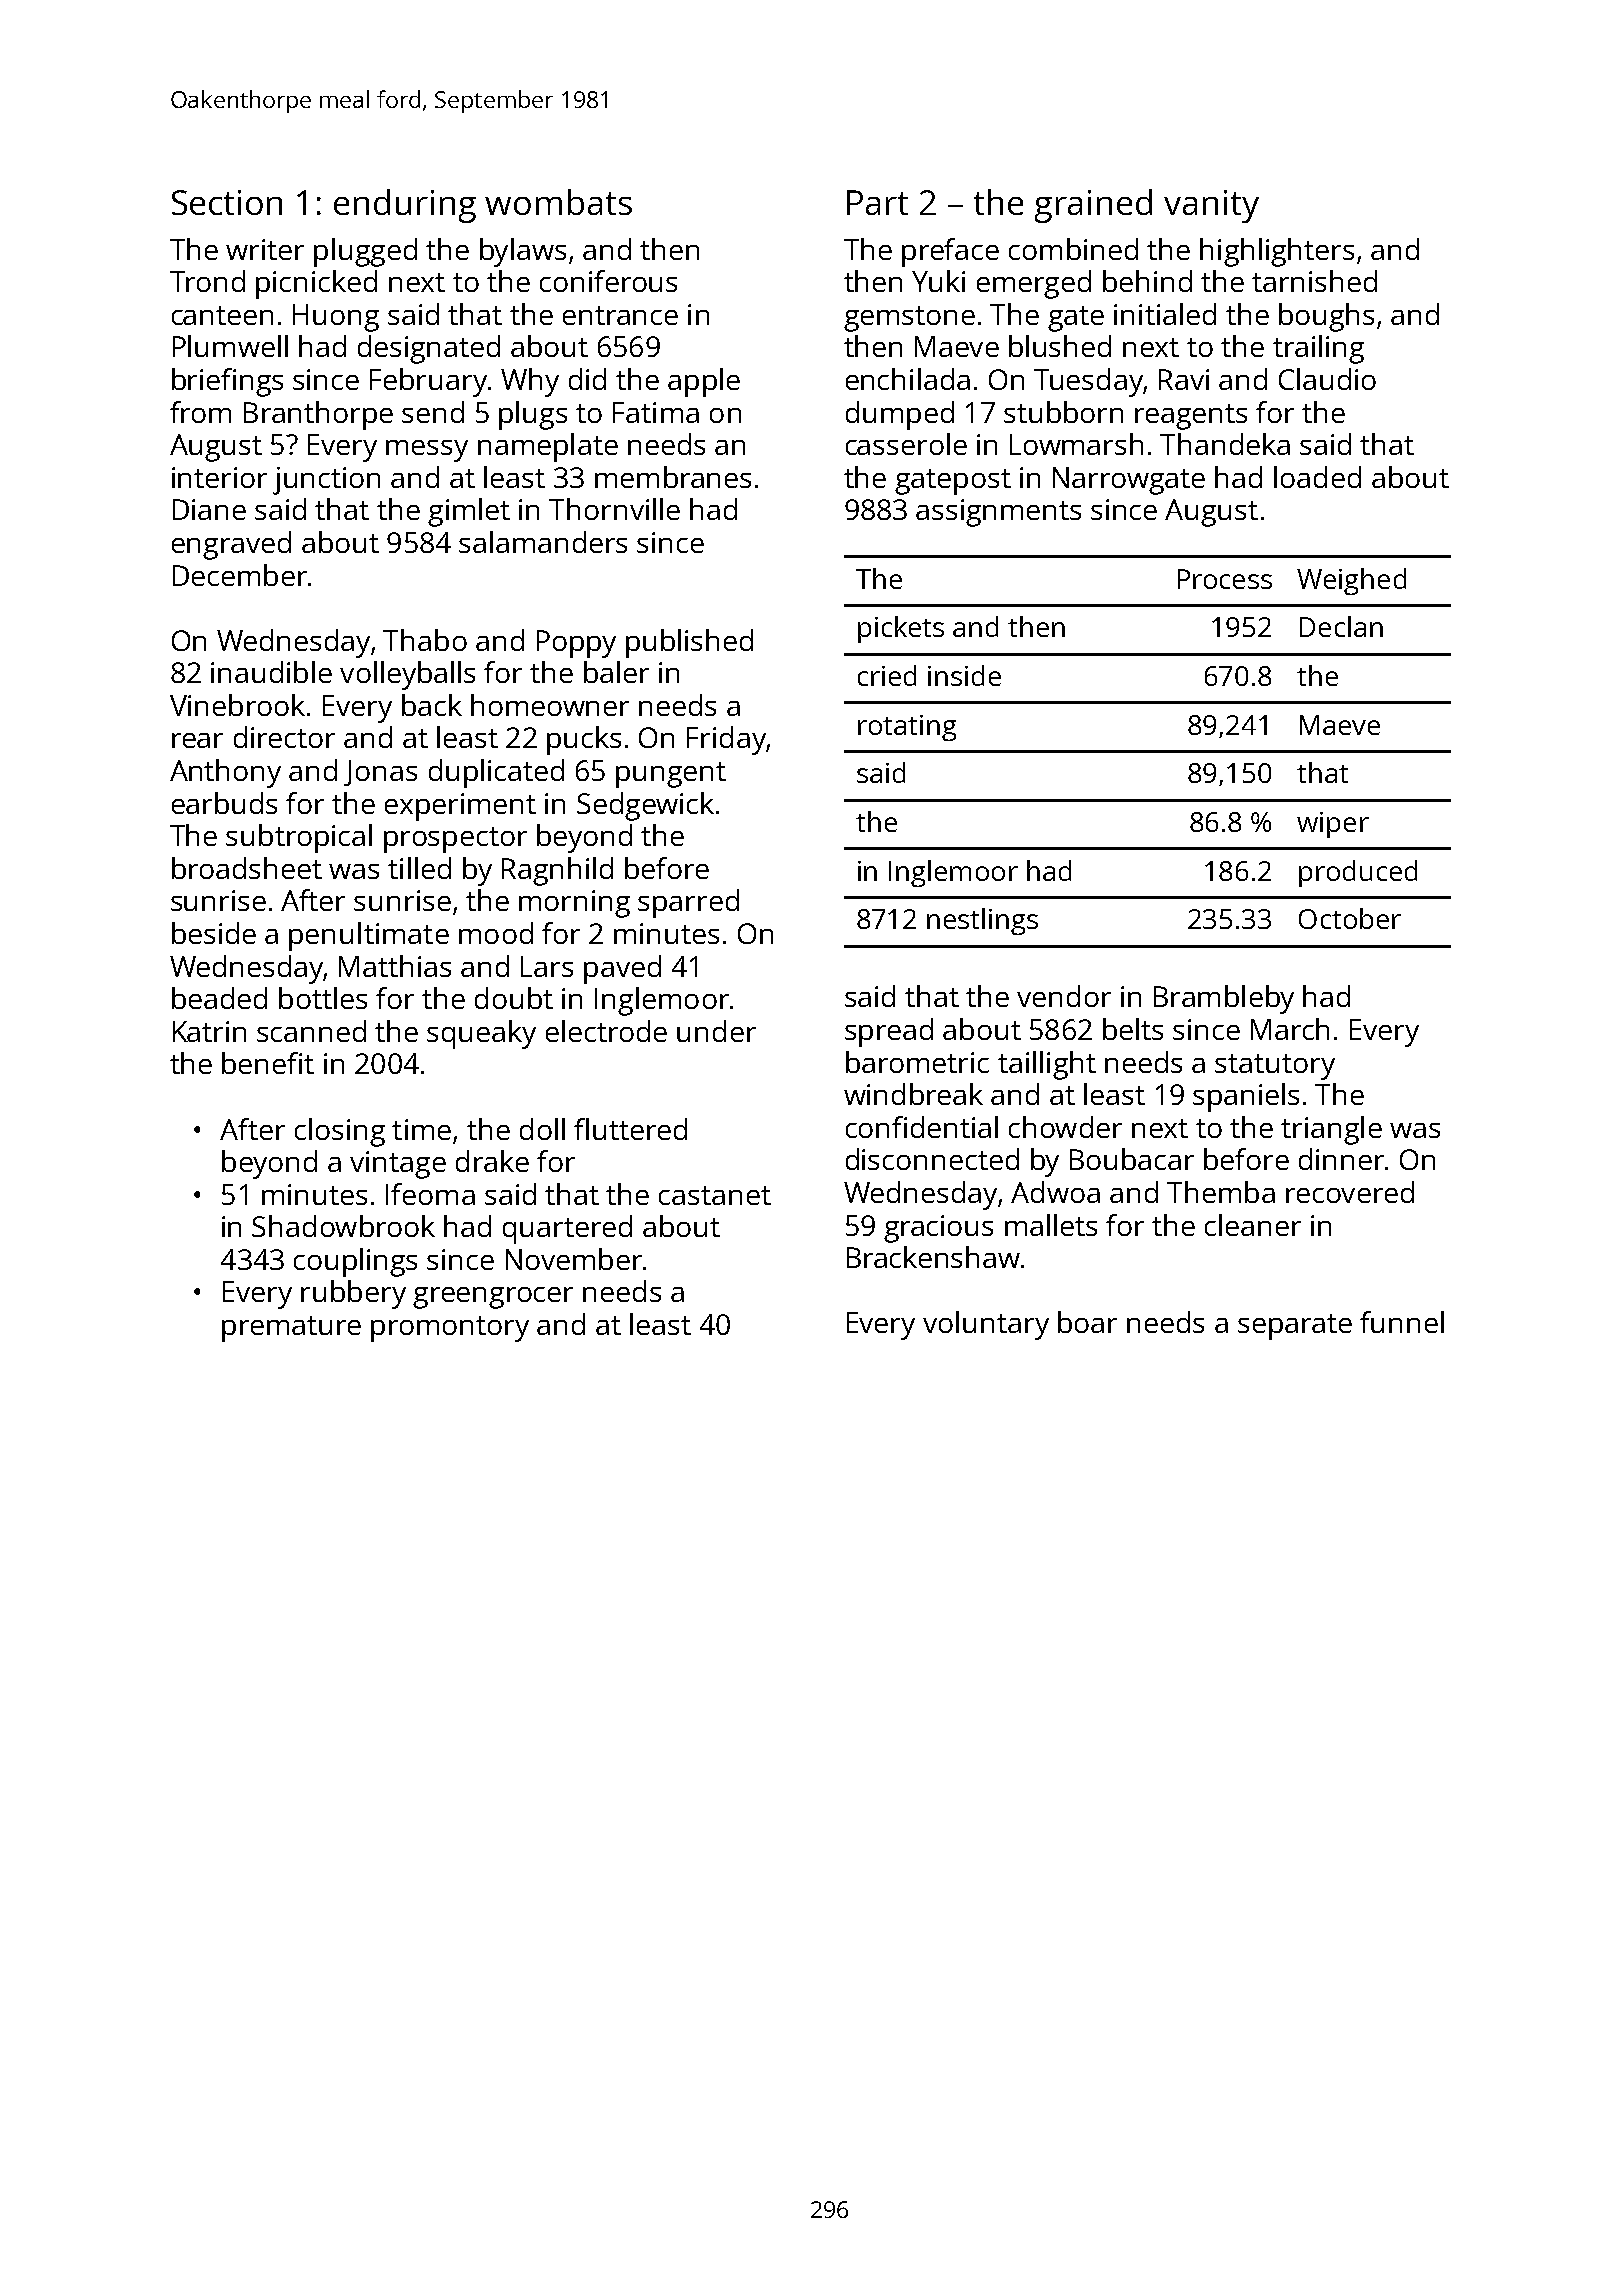  I want to click on Sedgewick, so click(645, 806).
